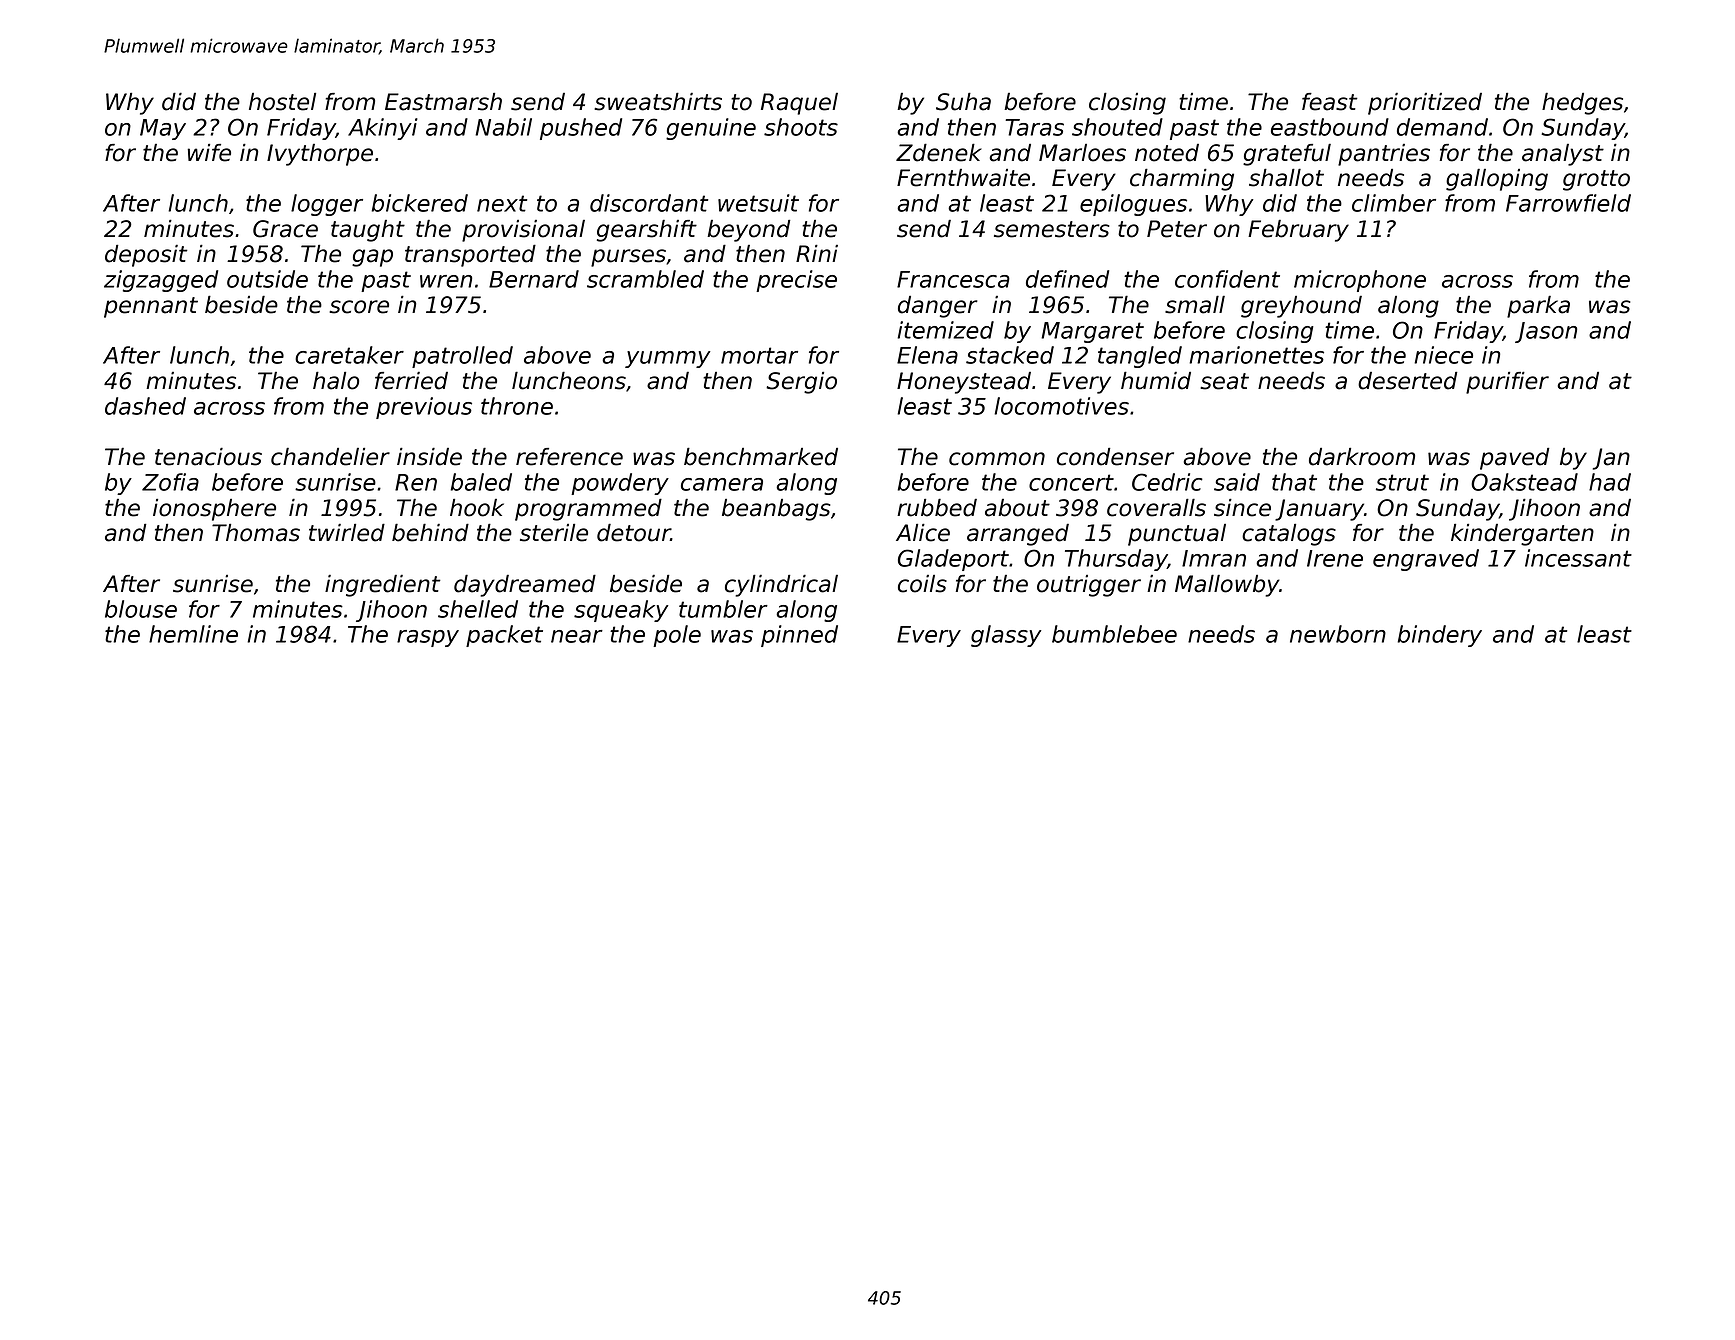 The image size is (1735, 1340). Describe the element at coordinates (1256, 355) in the screenshot. I see `marionettes` at that location.
